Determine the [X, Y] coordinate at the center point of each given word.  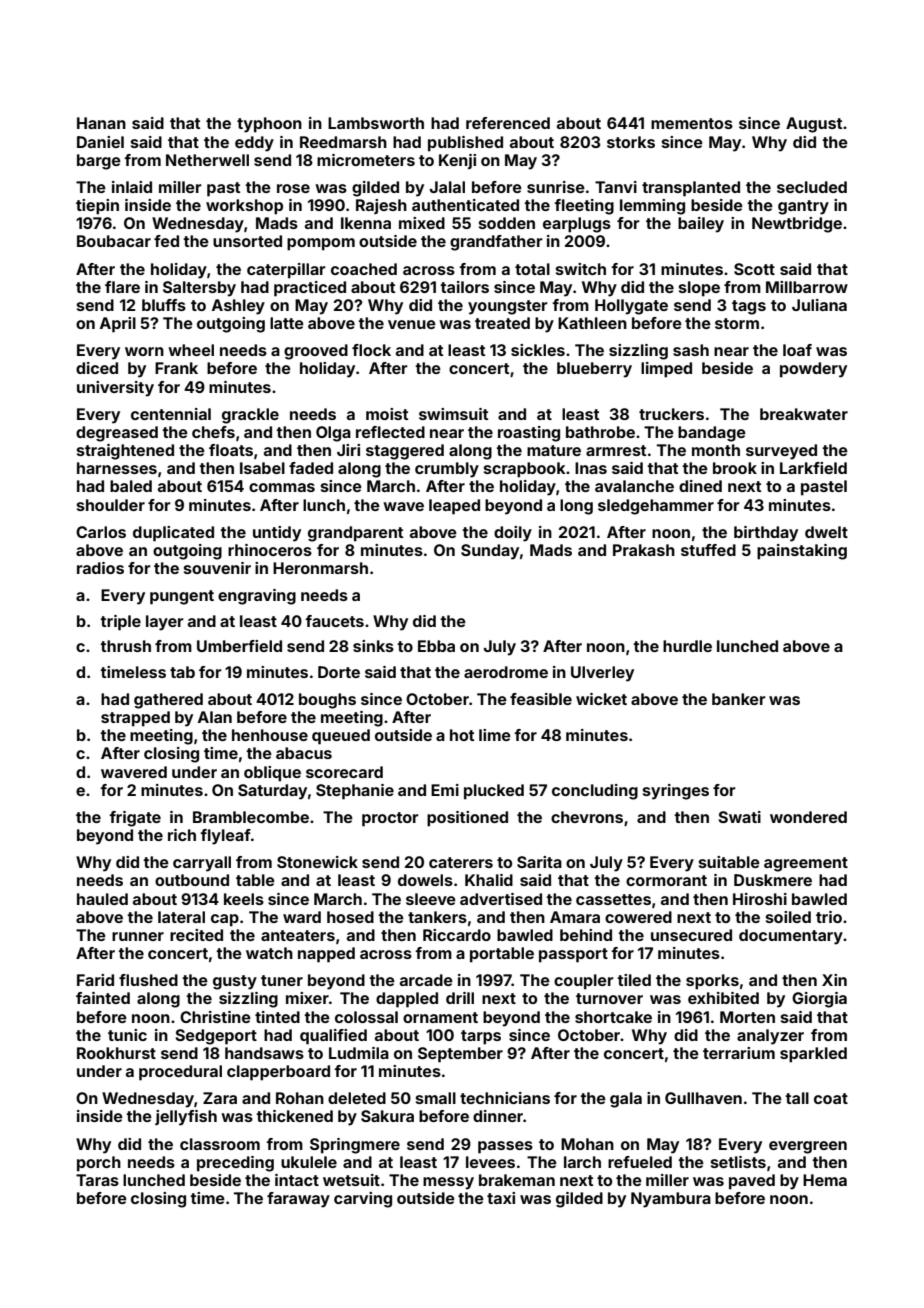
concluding [595, 792]
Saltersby [199, 289]
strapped [135, 719]
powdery [813, 370]
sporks [712, 982]
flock [371, 350]
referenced [508, 123]
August [814, 125]
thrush [125, 646]
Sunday [490, 552]
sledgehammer [656, 507]
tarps [481, 1037]
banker [739, 699]
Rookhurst [116, 1053]
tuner [282, 980]
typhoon [269, 125]
